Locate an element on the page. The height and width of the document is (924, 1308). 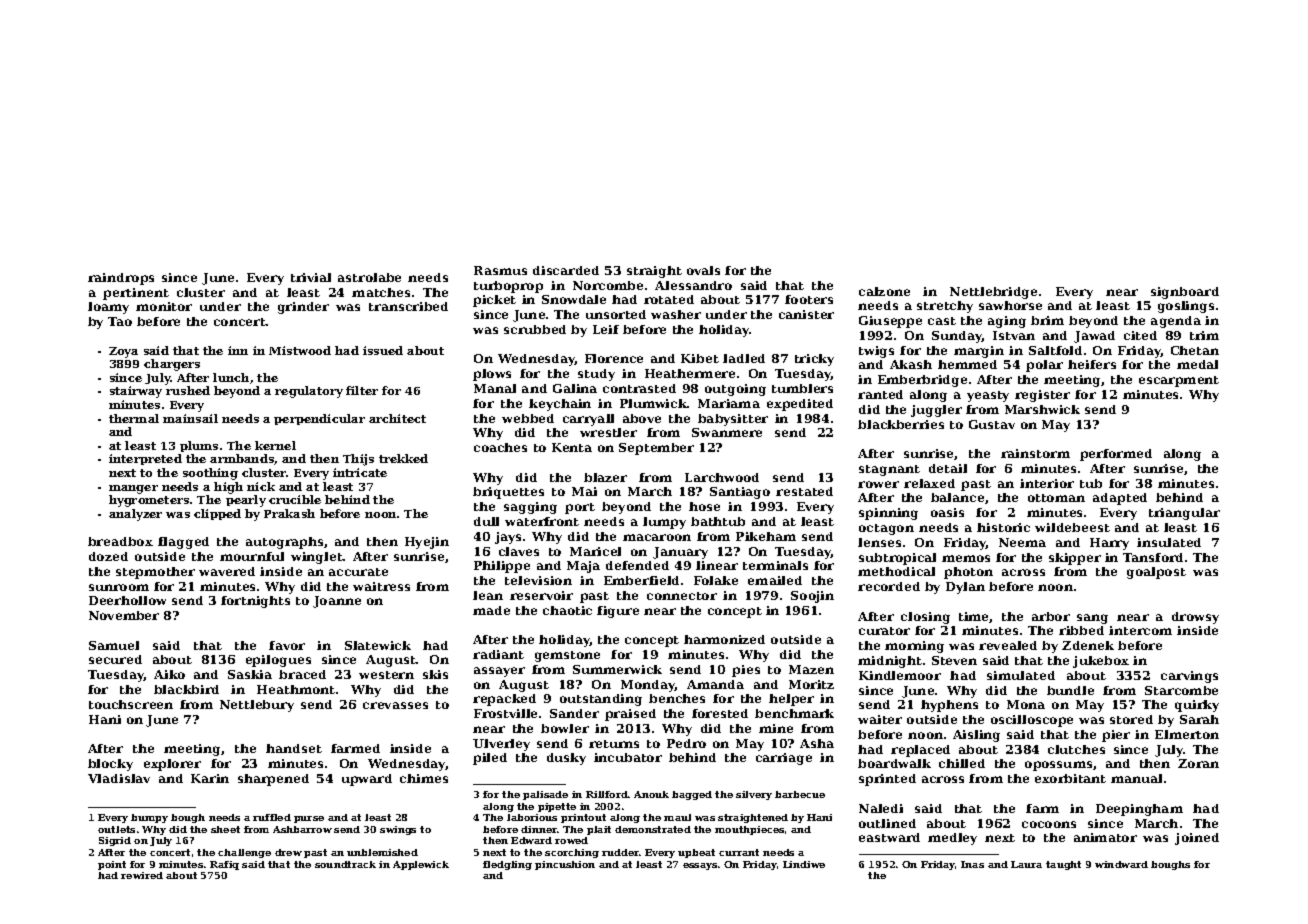
Soojin is located at coordinates (812, 597).
